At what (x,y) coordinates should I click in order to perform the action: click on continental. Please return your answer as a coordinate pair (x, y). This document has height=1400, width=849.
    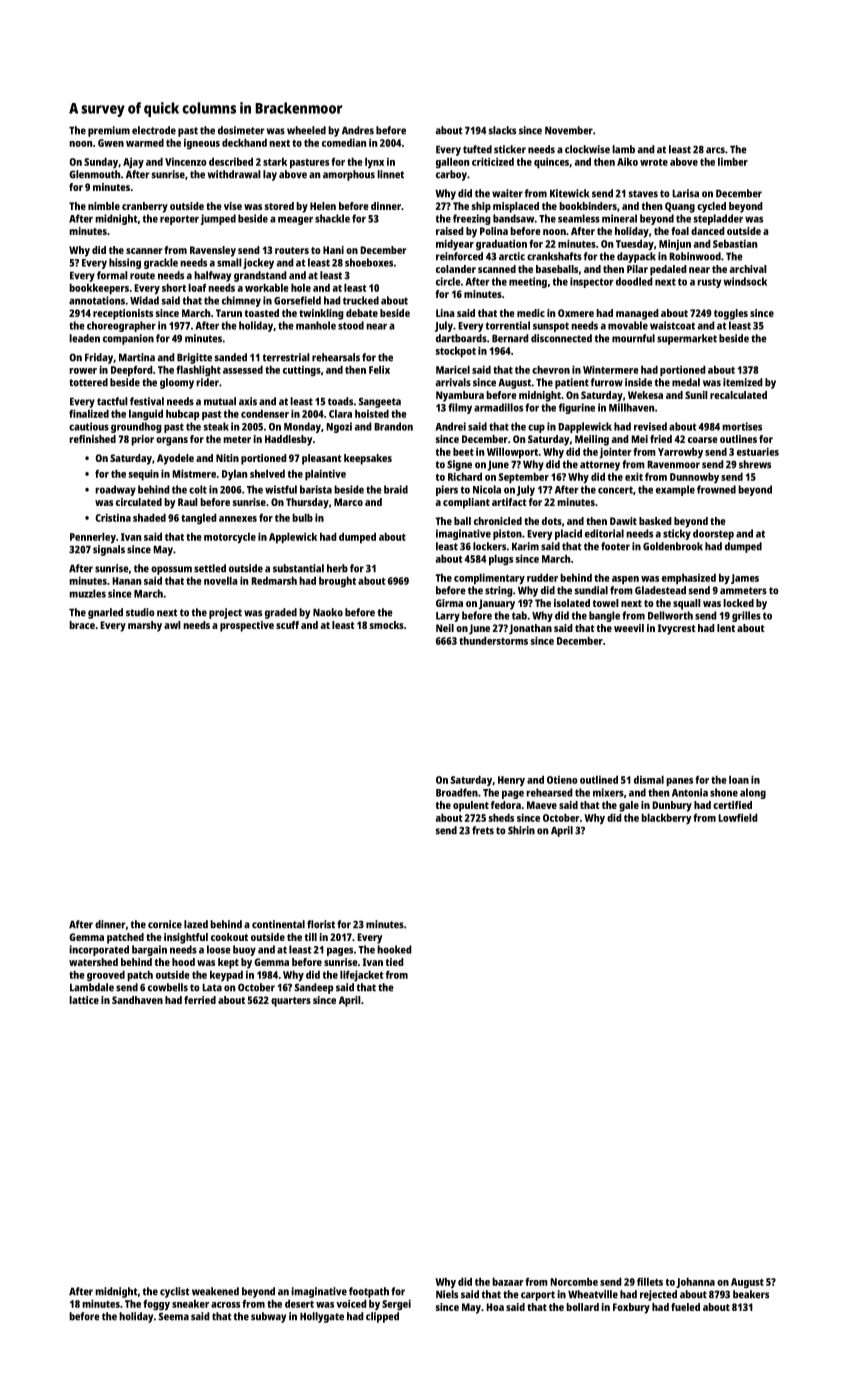
    Looking at the image, I should click on (278, 924).
